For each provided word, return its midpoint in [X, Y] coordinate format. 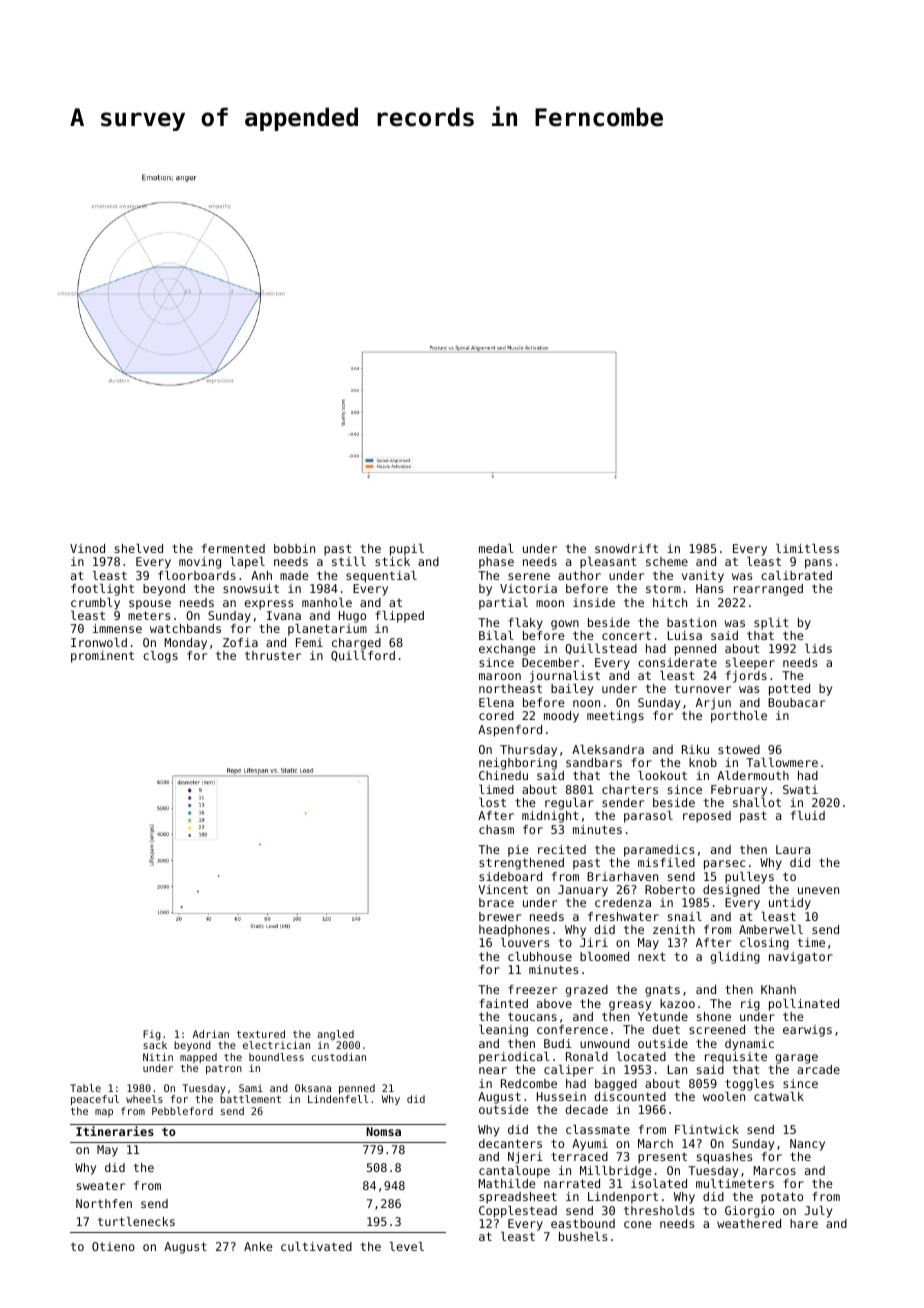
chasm [496, 829]
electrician [276, 1045]
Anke [258, 1246]
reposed [707, 817]
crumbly [95, 604]
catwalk [779, 1096]
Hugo [352, 617]
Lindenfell [338, 1099]
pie [518, 851]
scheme [667, 561]
